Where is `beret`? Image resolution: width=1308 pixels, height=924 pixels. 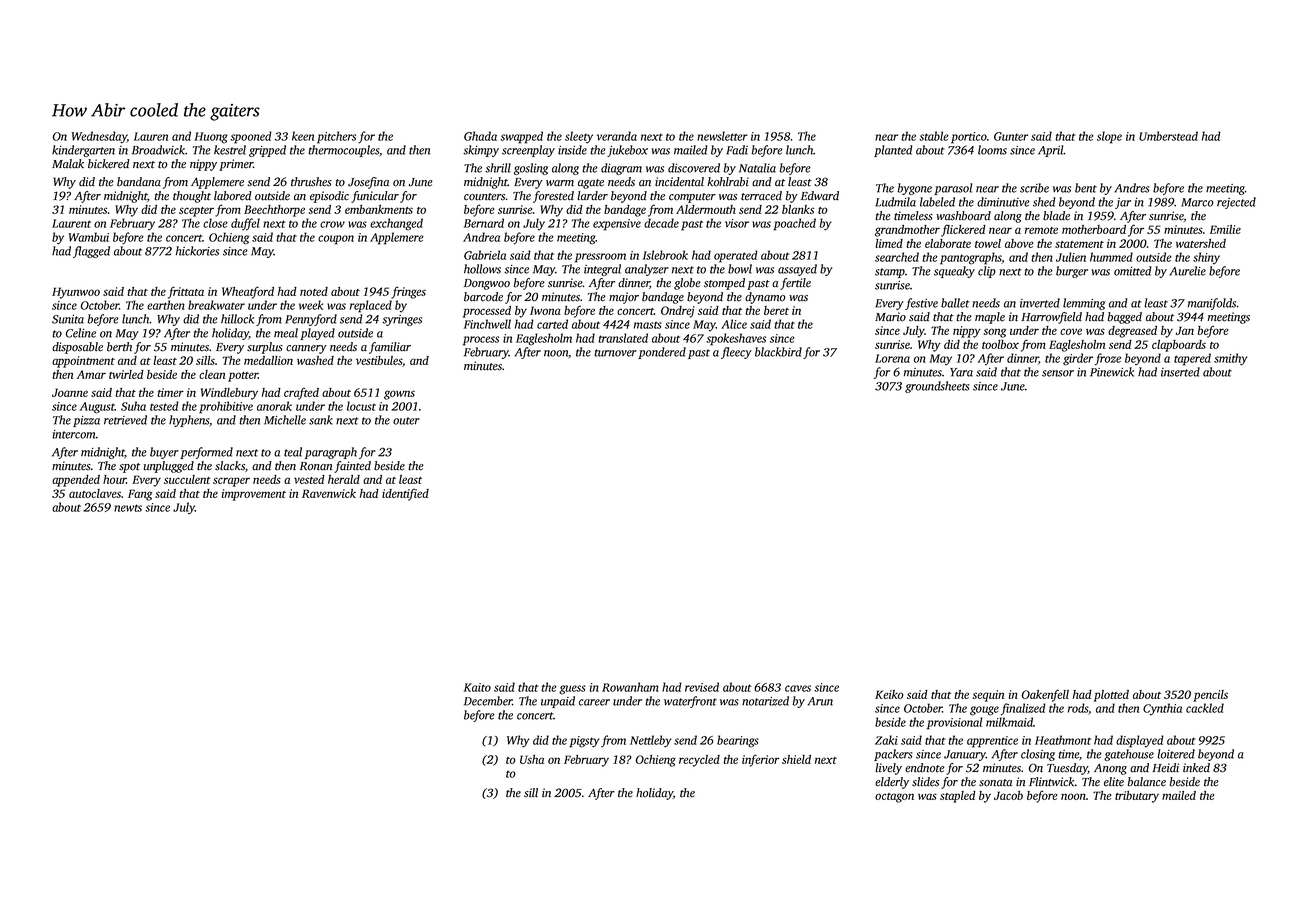 beret is located at coordinates (776, 310).
